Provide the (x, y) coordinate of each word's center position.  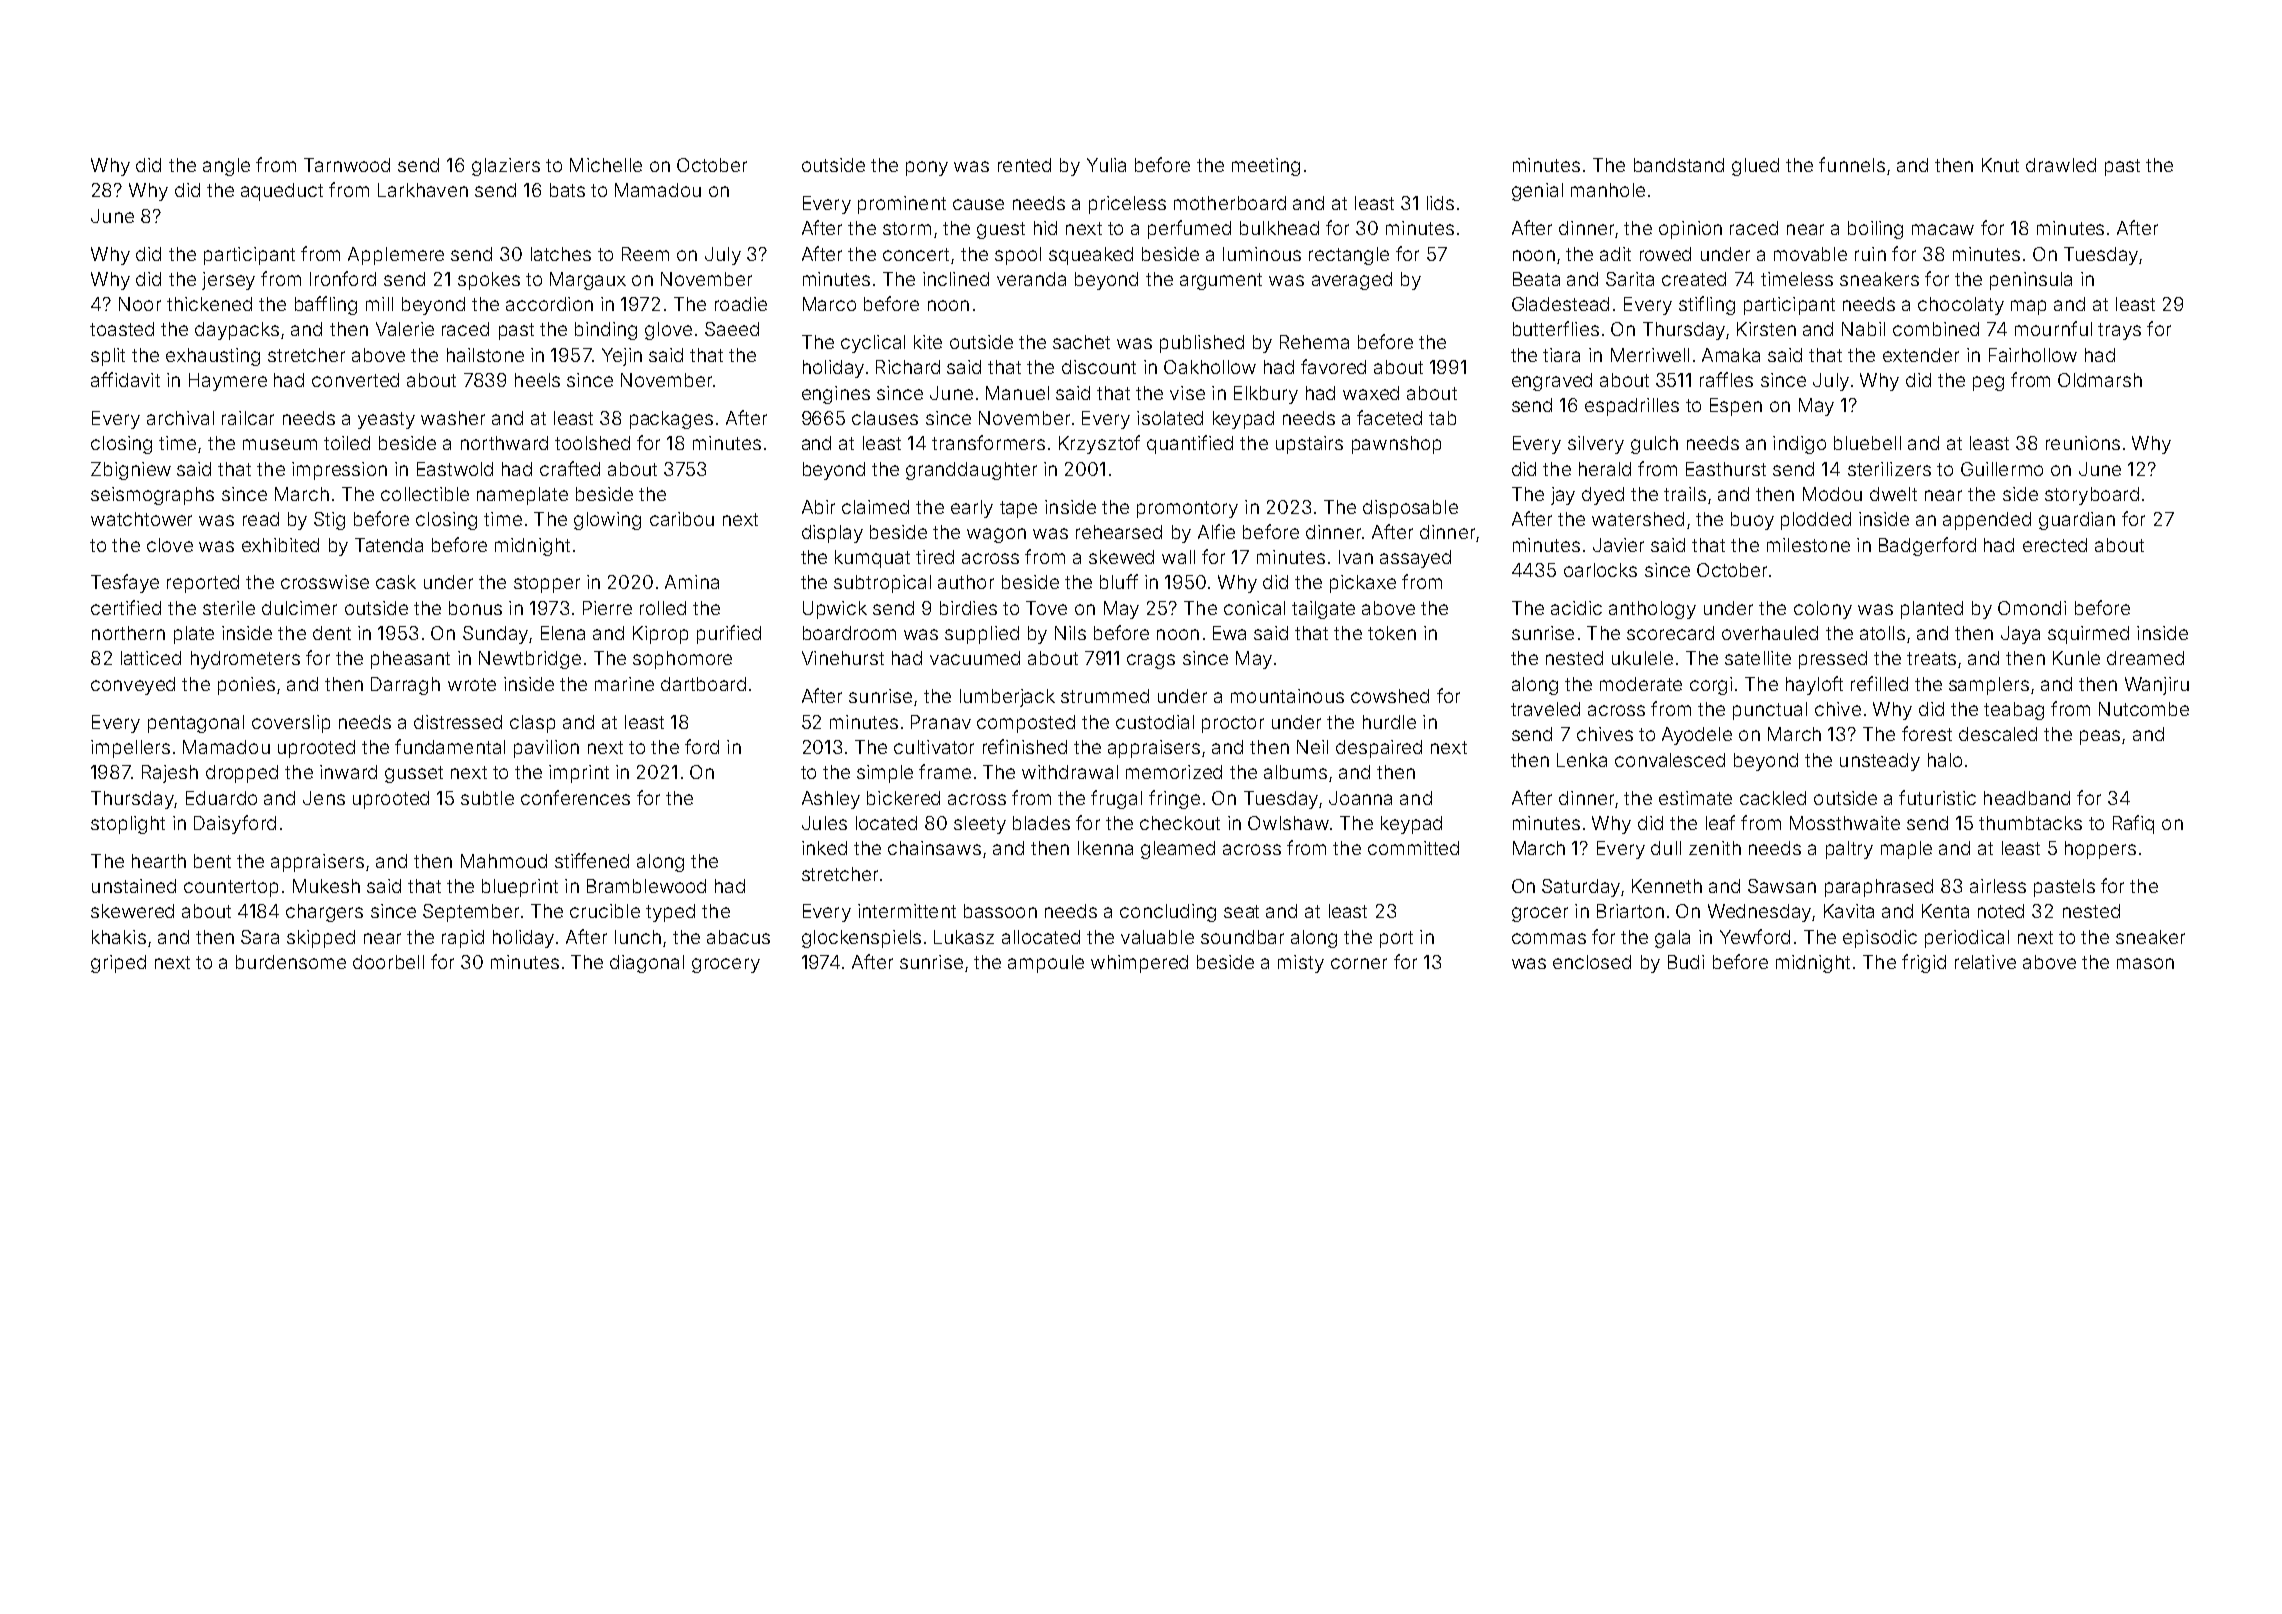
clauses (885, 418)
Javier (1618, 545)
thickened (209, 304)
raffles (1726, 379)
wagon (996, 535)
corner (1359, 963)
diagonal (647, 964)
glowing (607, 521)
